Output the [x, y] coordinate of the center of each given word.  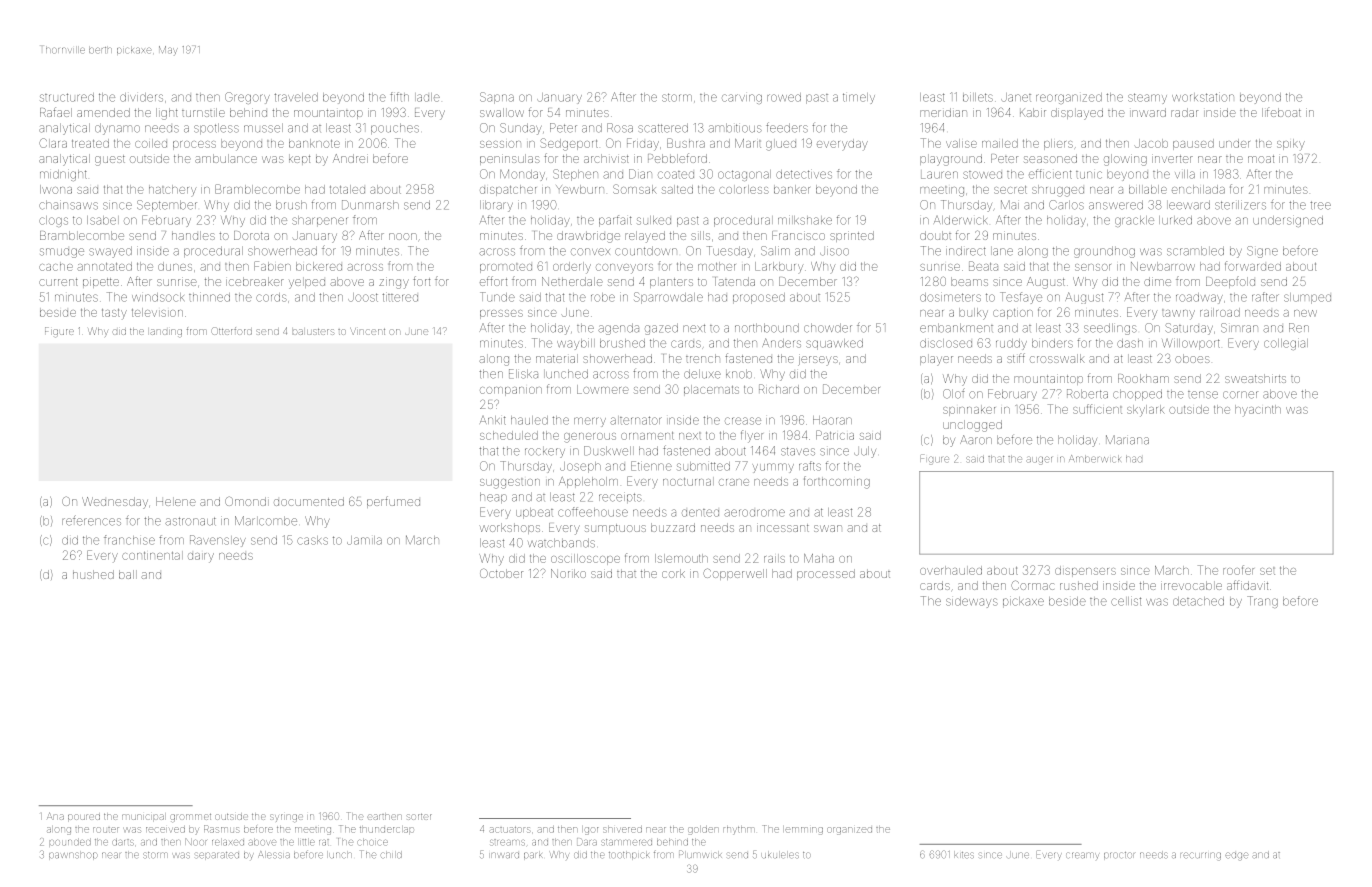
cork [673, 573]
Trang [1262, 602]
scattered [663, 128]
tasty [114, 314]
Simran [1239, 328]
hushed [93, 574]
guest [110, 160]
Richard [779, 389]
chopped [1137, 394]
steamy [1147, 98]
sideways [972, 602]
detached [1198, 601]
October [501, 573]
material [557, 358]
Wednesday [115, 503]
